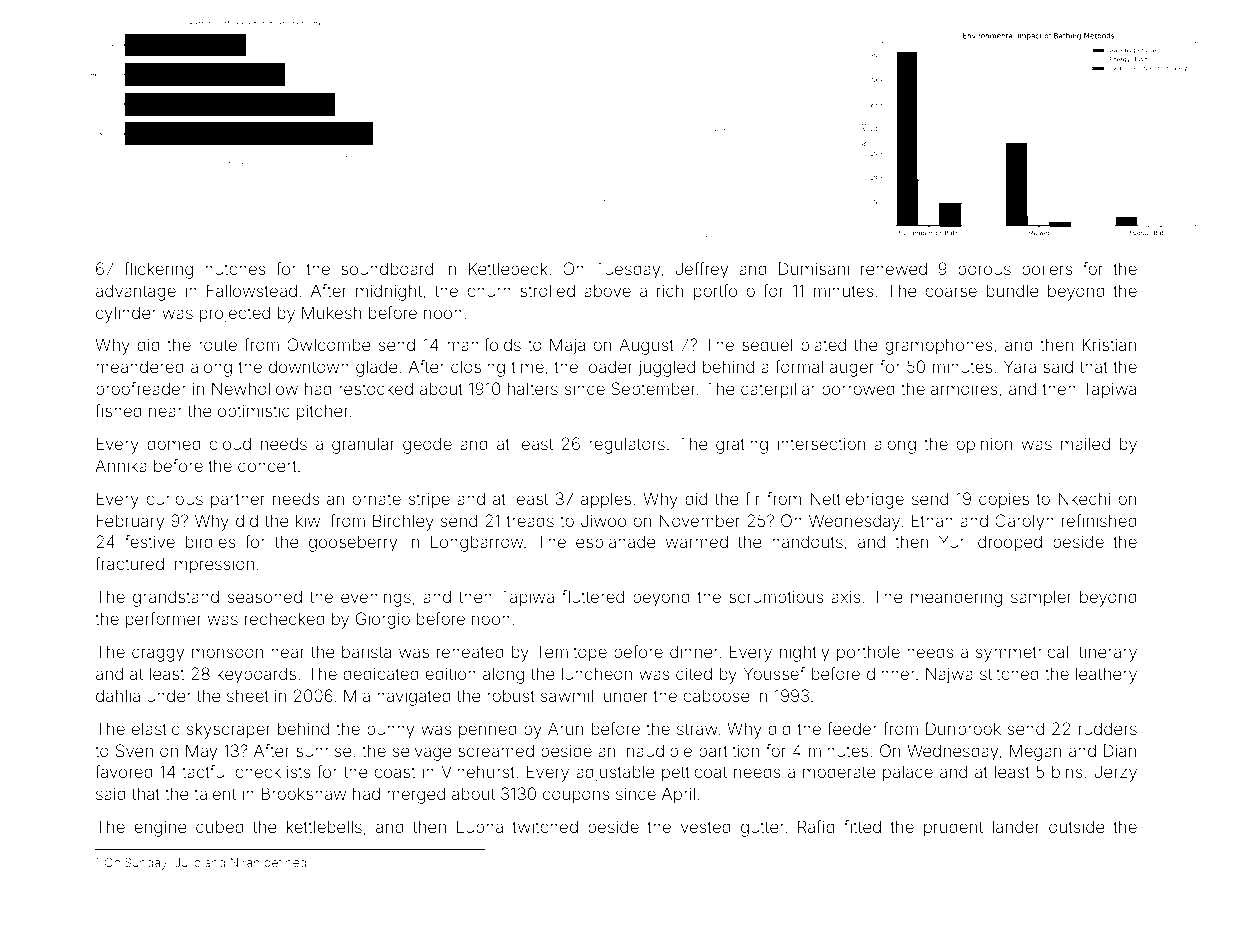 The width and height of the document is (1233, 952). Describe the element at coordinates (235, 269) in the document. I see `hutches` at that location.
